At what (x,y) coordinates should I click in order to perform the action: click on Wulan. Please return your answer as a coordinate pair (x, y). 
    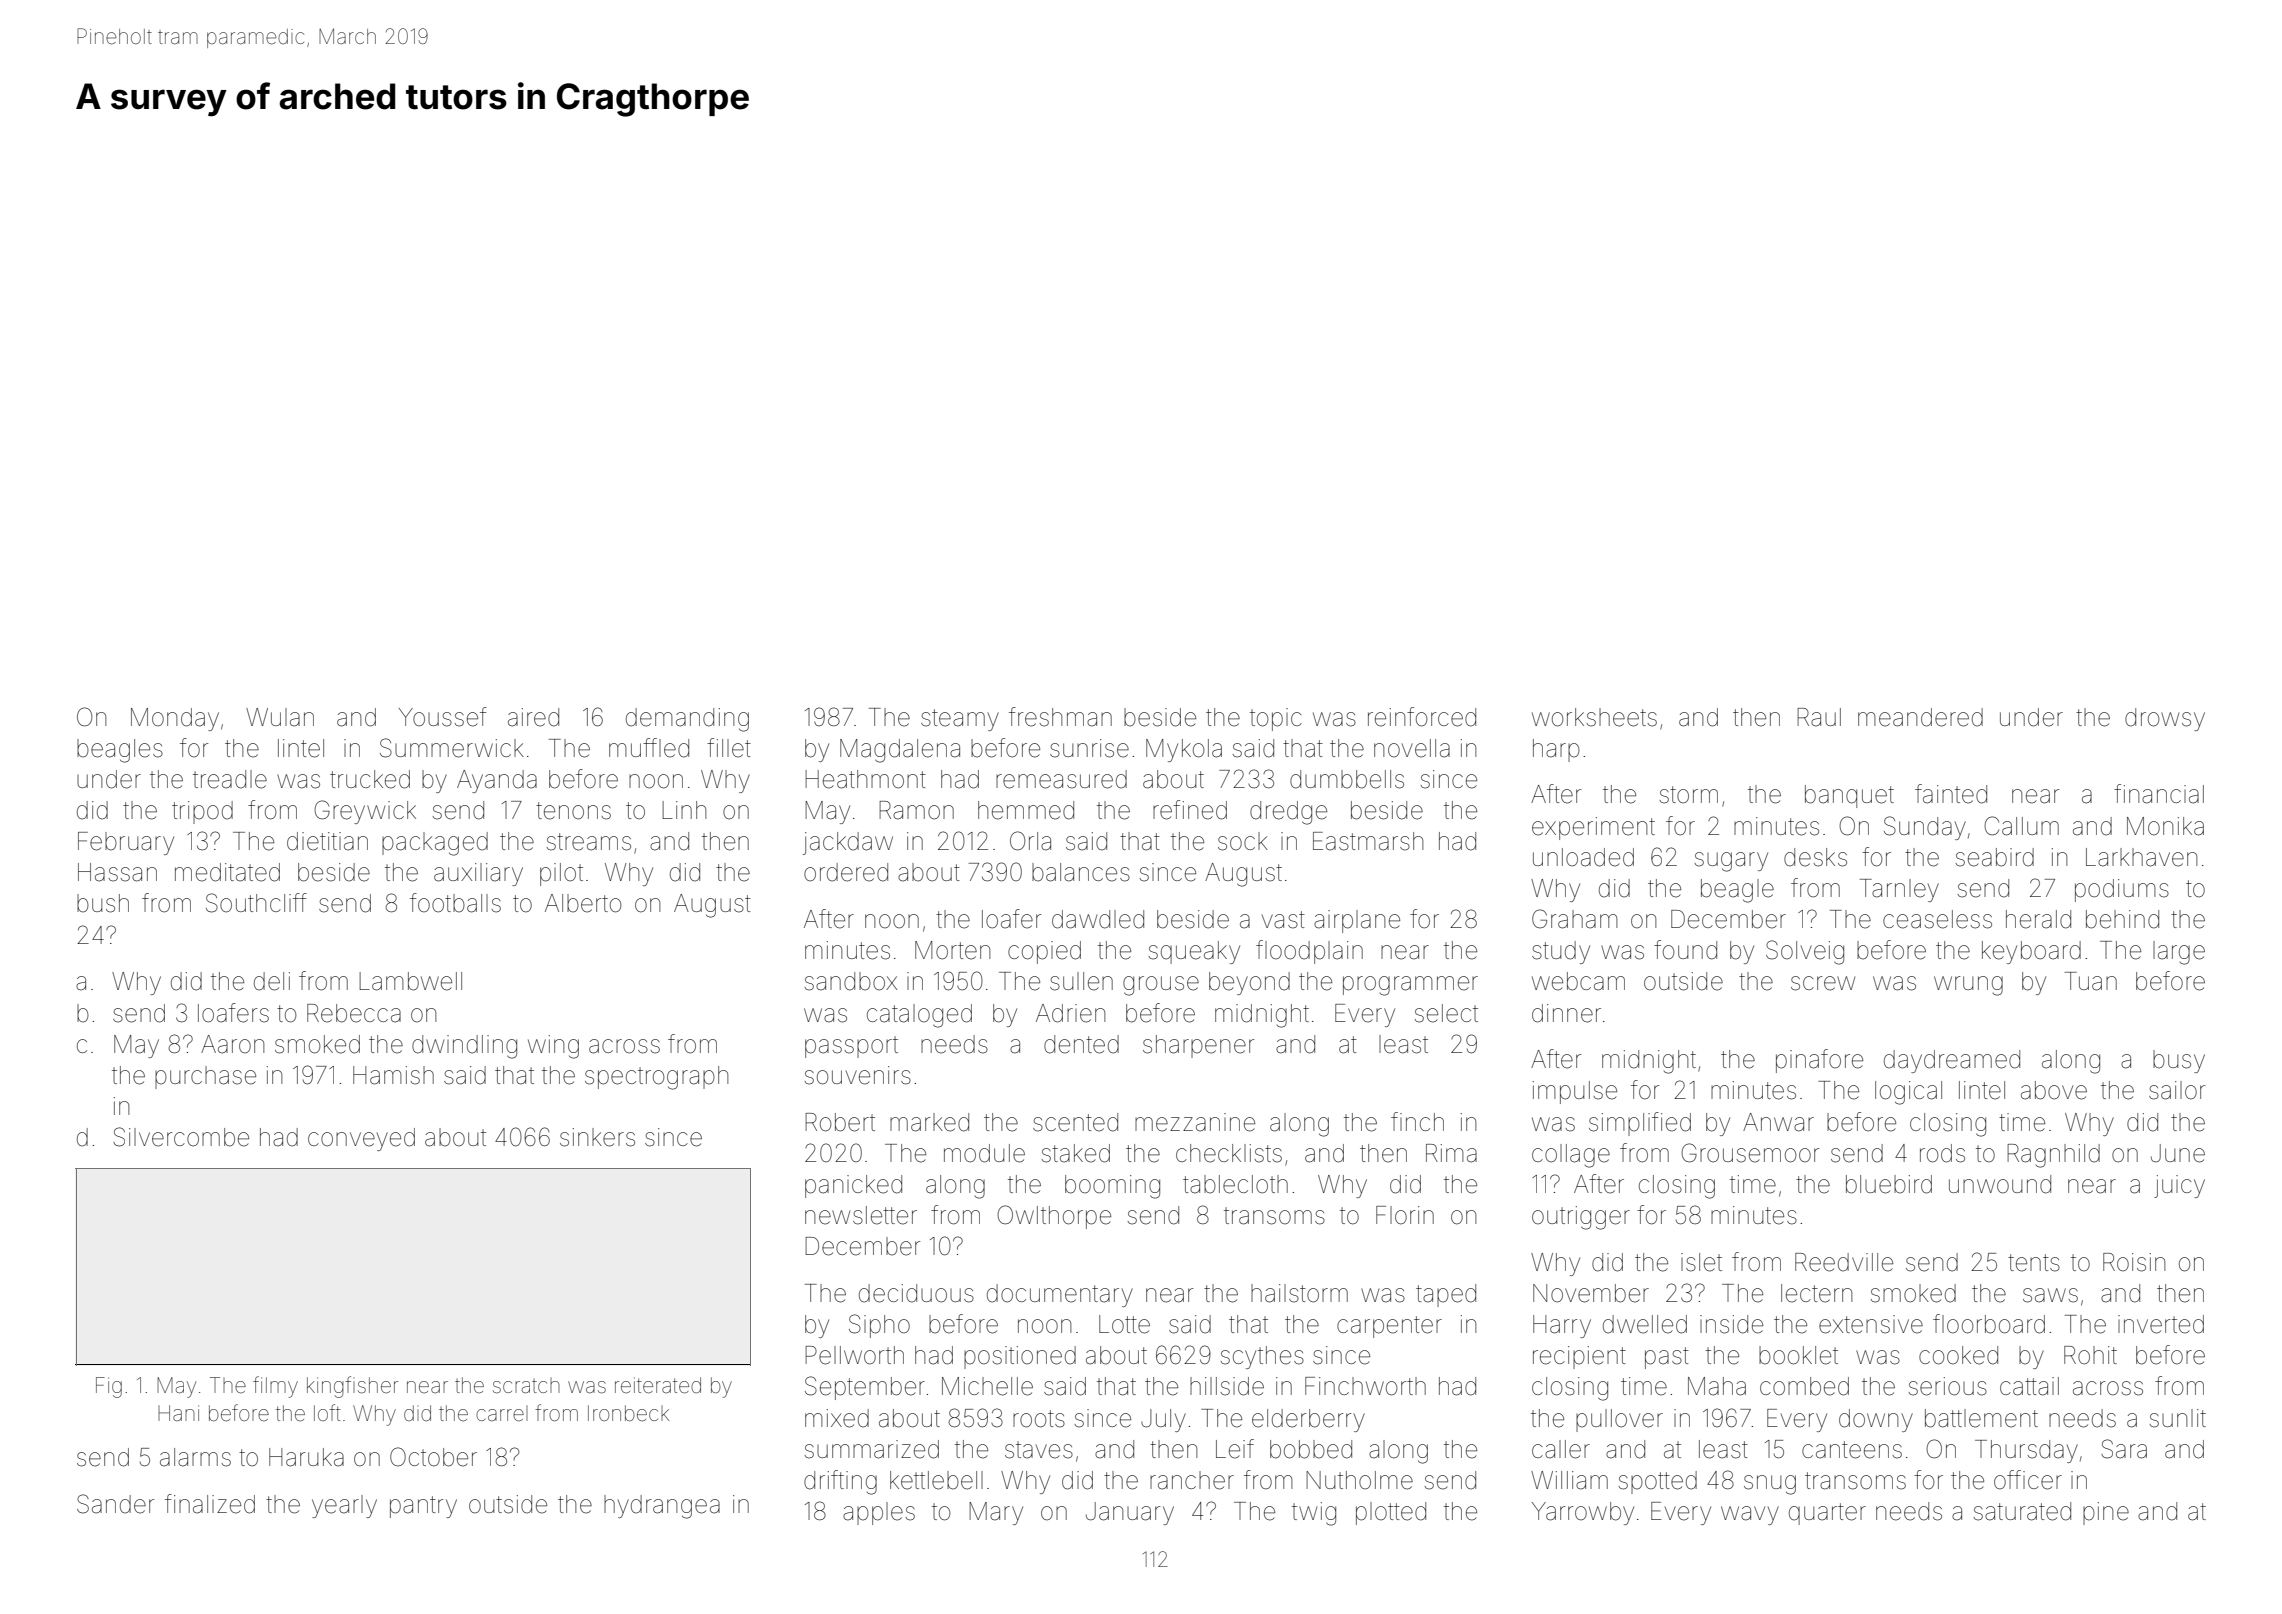
    Looking at the image, I should click on (280, 717).
